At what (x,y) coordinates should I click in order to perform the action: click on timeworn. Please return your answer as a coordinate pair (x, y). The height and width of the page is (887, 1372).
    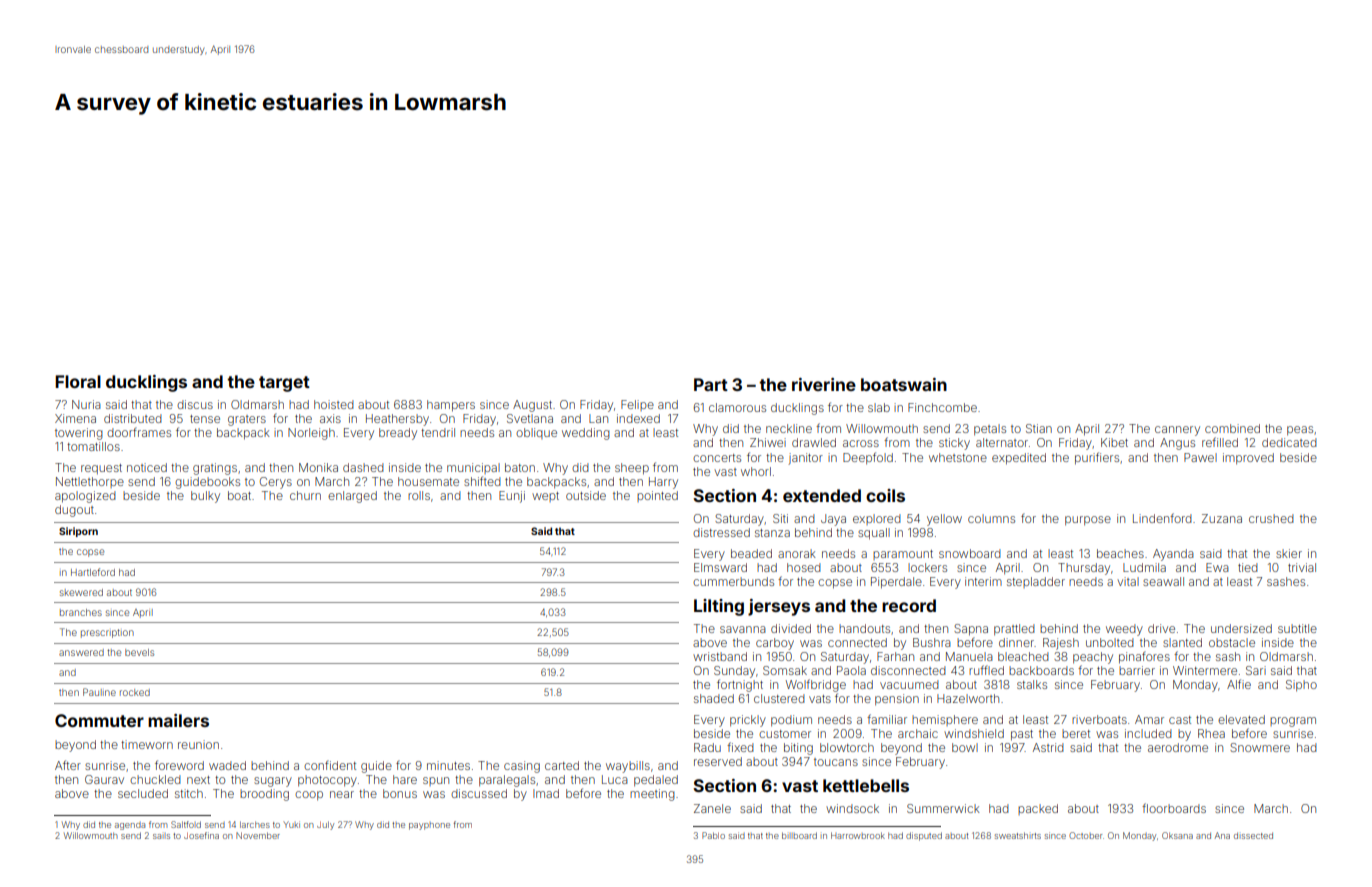
    Looking at the image, I should click on (147, 744).
